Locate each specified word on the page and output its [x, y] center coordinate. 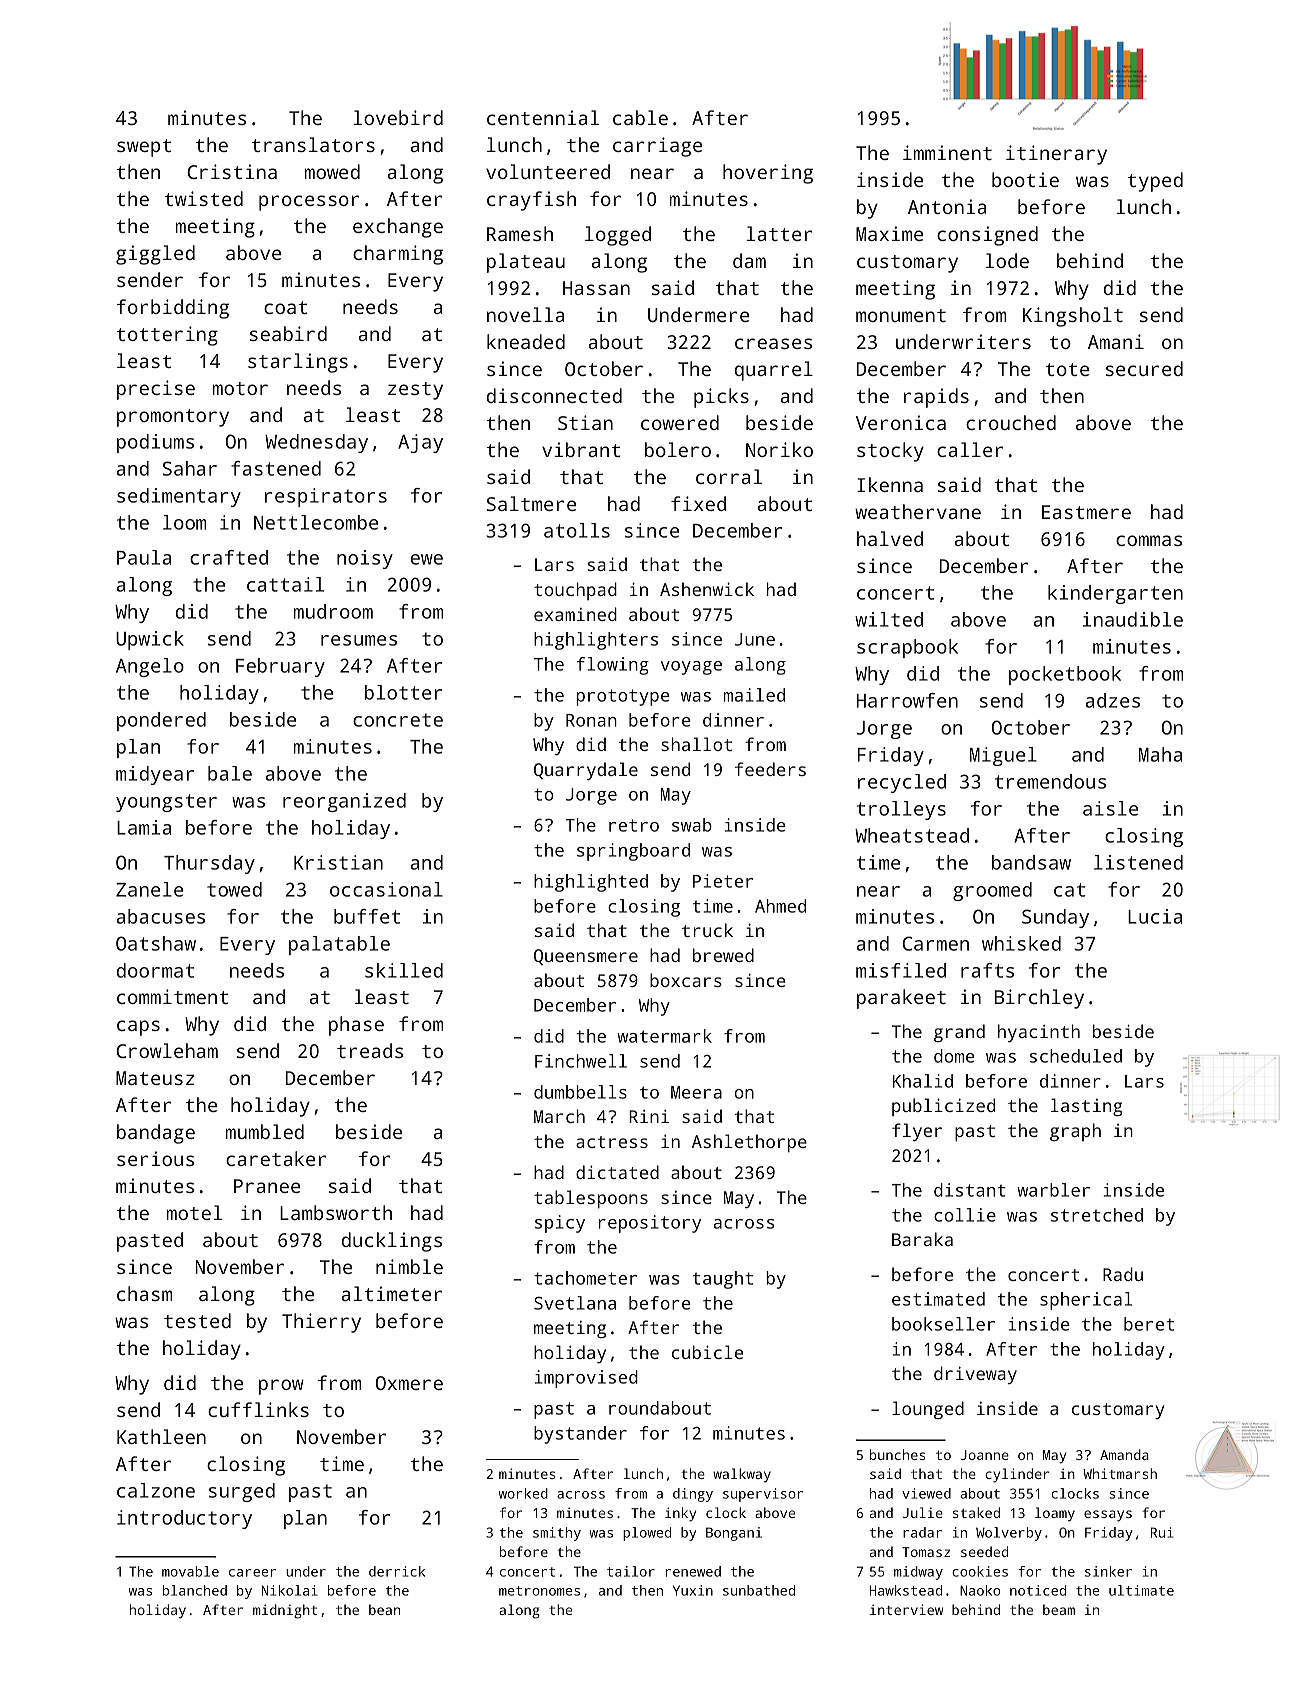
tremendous [1050, 781]
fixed [698, 503]
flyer [917, 1132]
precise [156, 390]
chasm [144, 1293]
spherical [1086, 1301]
